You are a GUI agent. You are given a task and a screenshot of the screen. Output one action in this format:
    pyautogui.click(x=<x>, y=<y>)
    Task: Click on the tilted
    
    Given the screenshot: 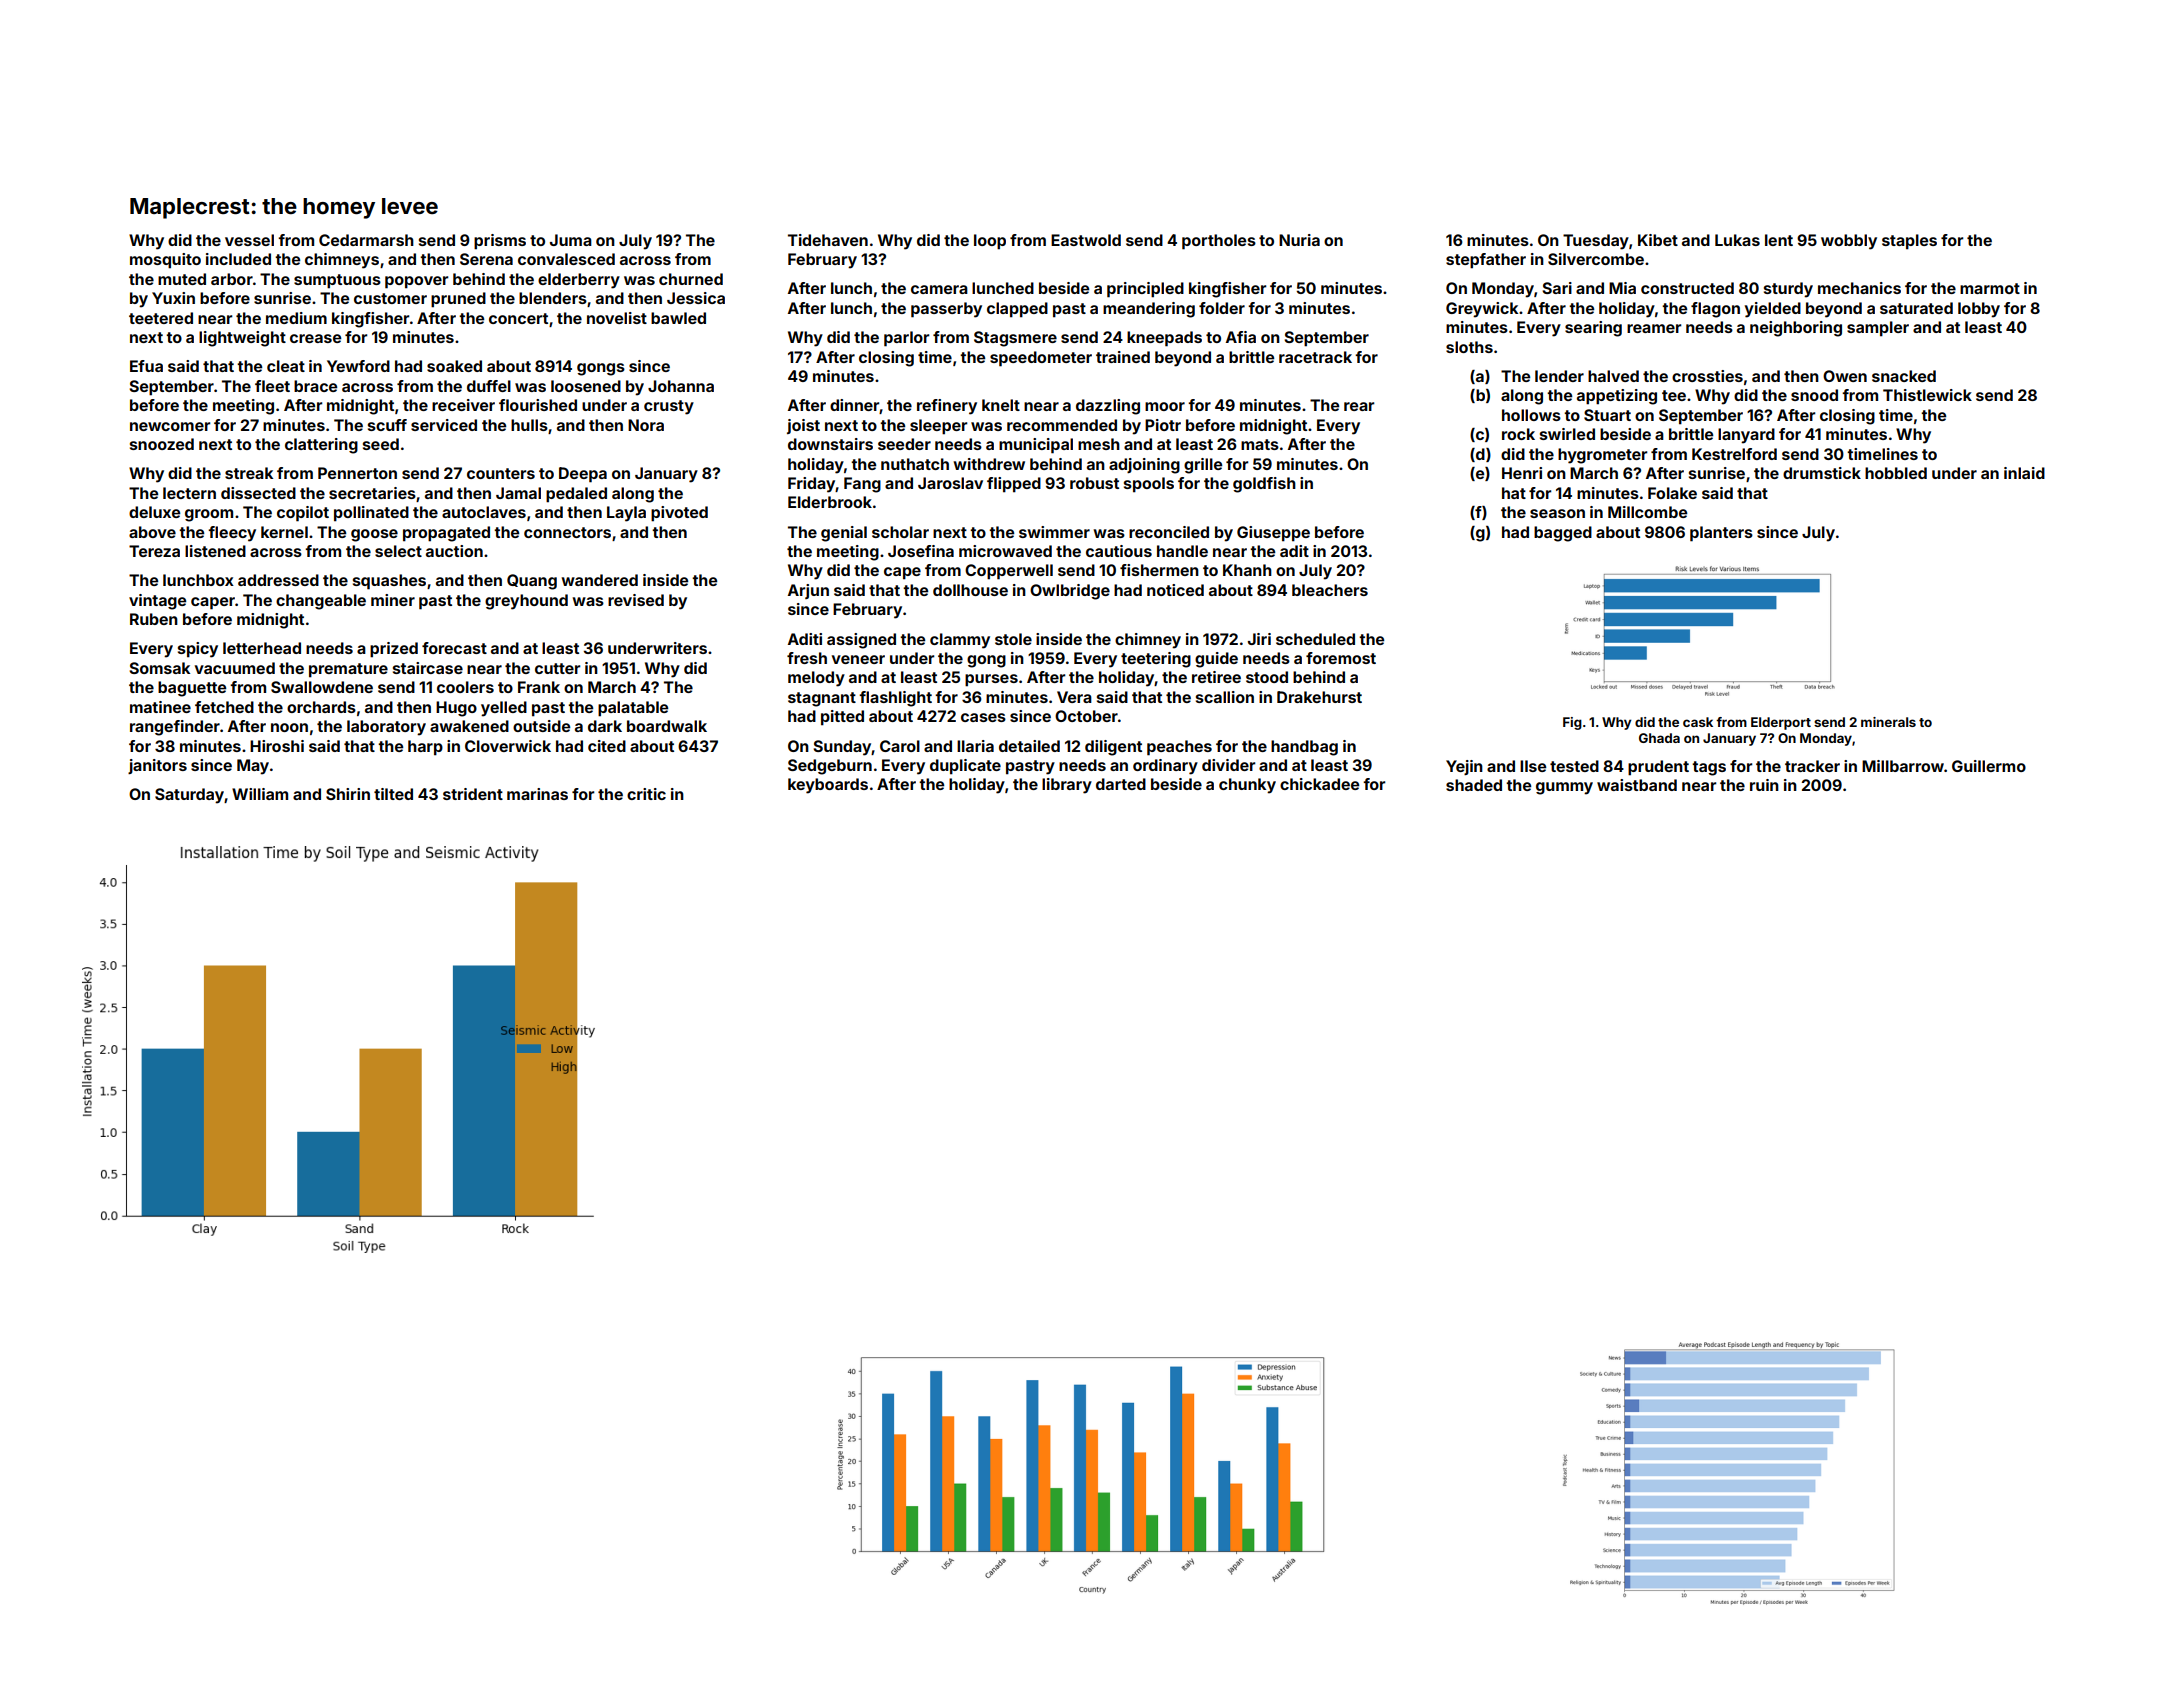 What is the action you would take?
    pyautogui.click(x=393, y=794)
